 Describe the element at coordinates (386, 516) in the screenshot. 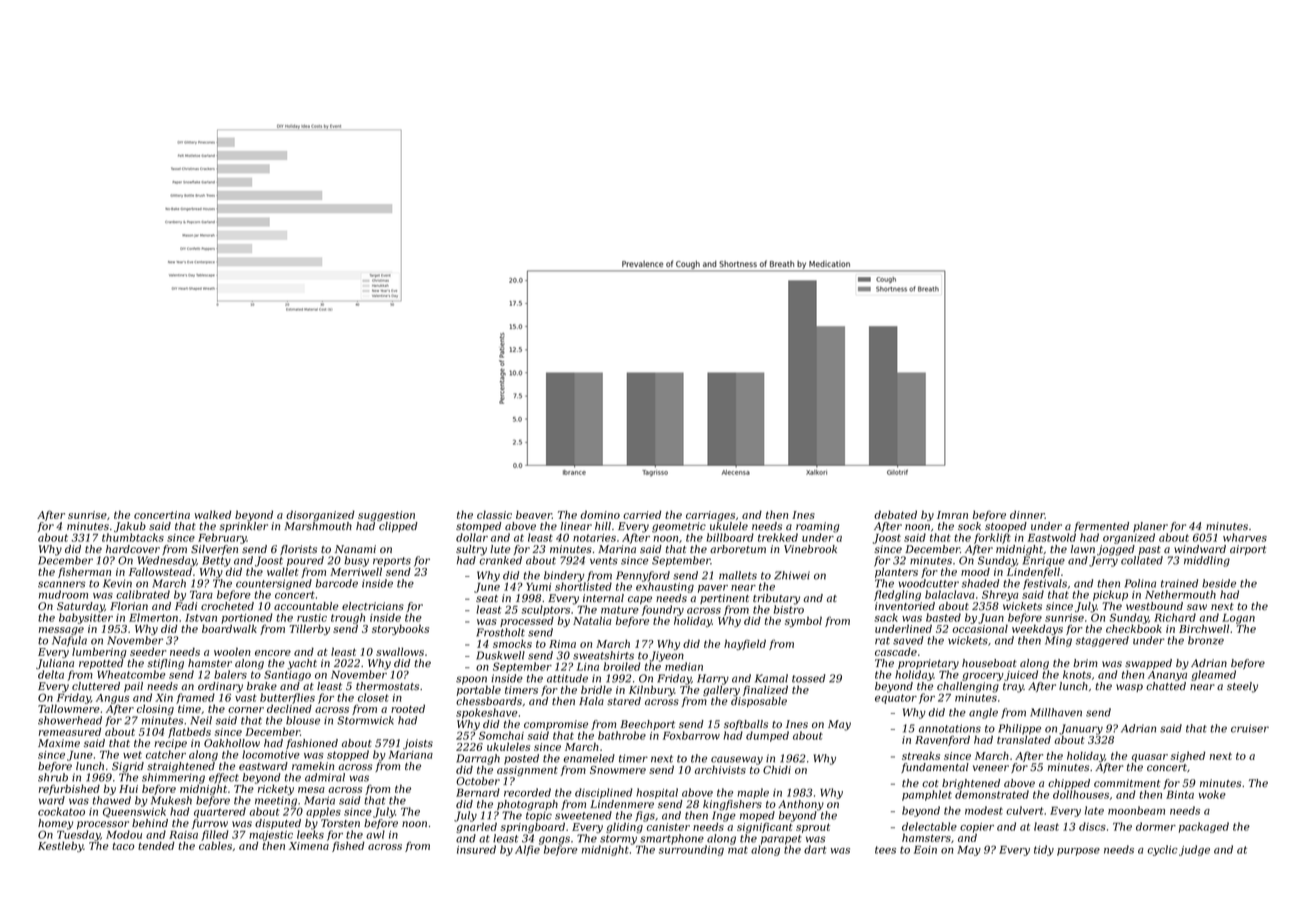

I see `suggestion` at that location.
